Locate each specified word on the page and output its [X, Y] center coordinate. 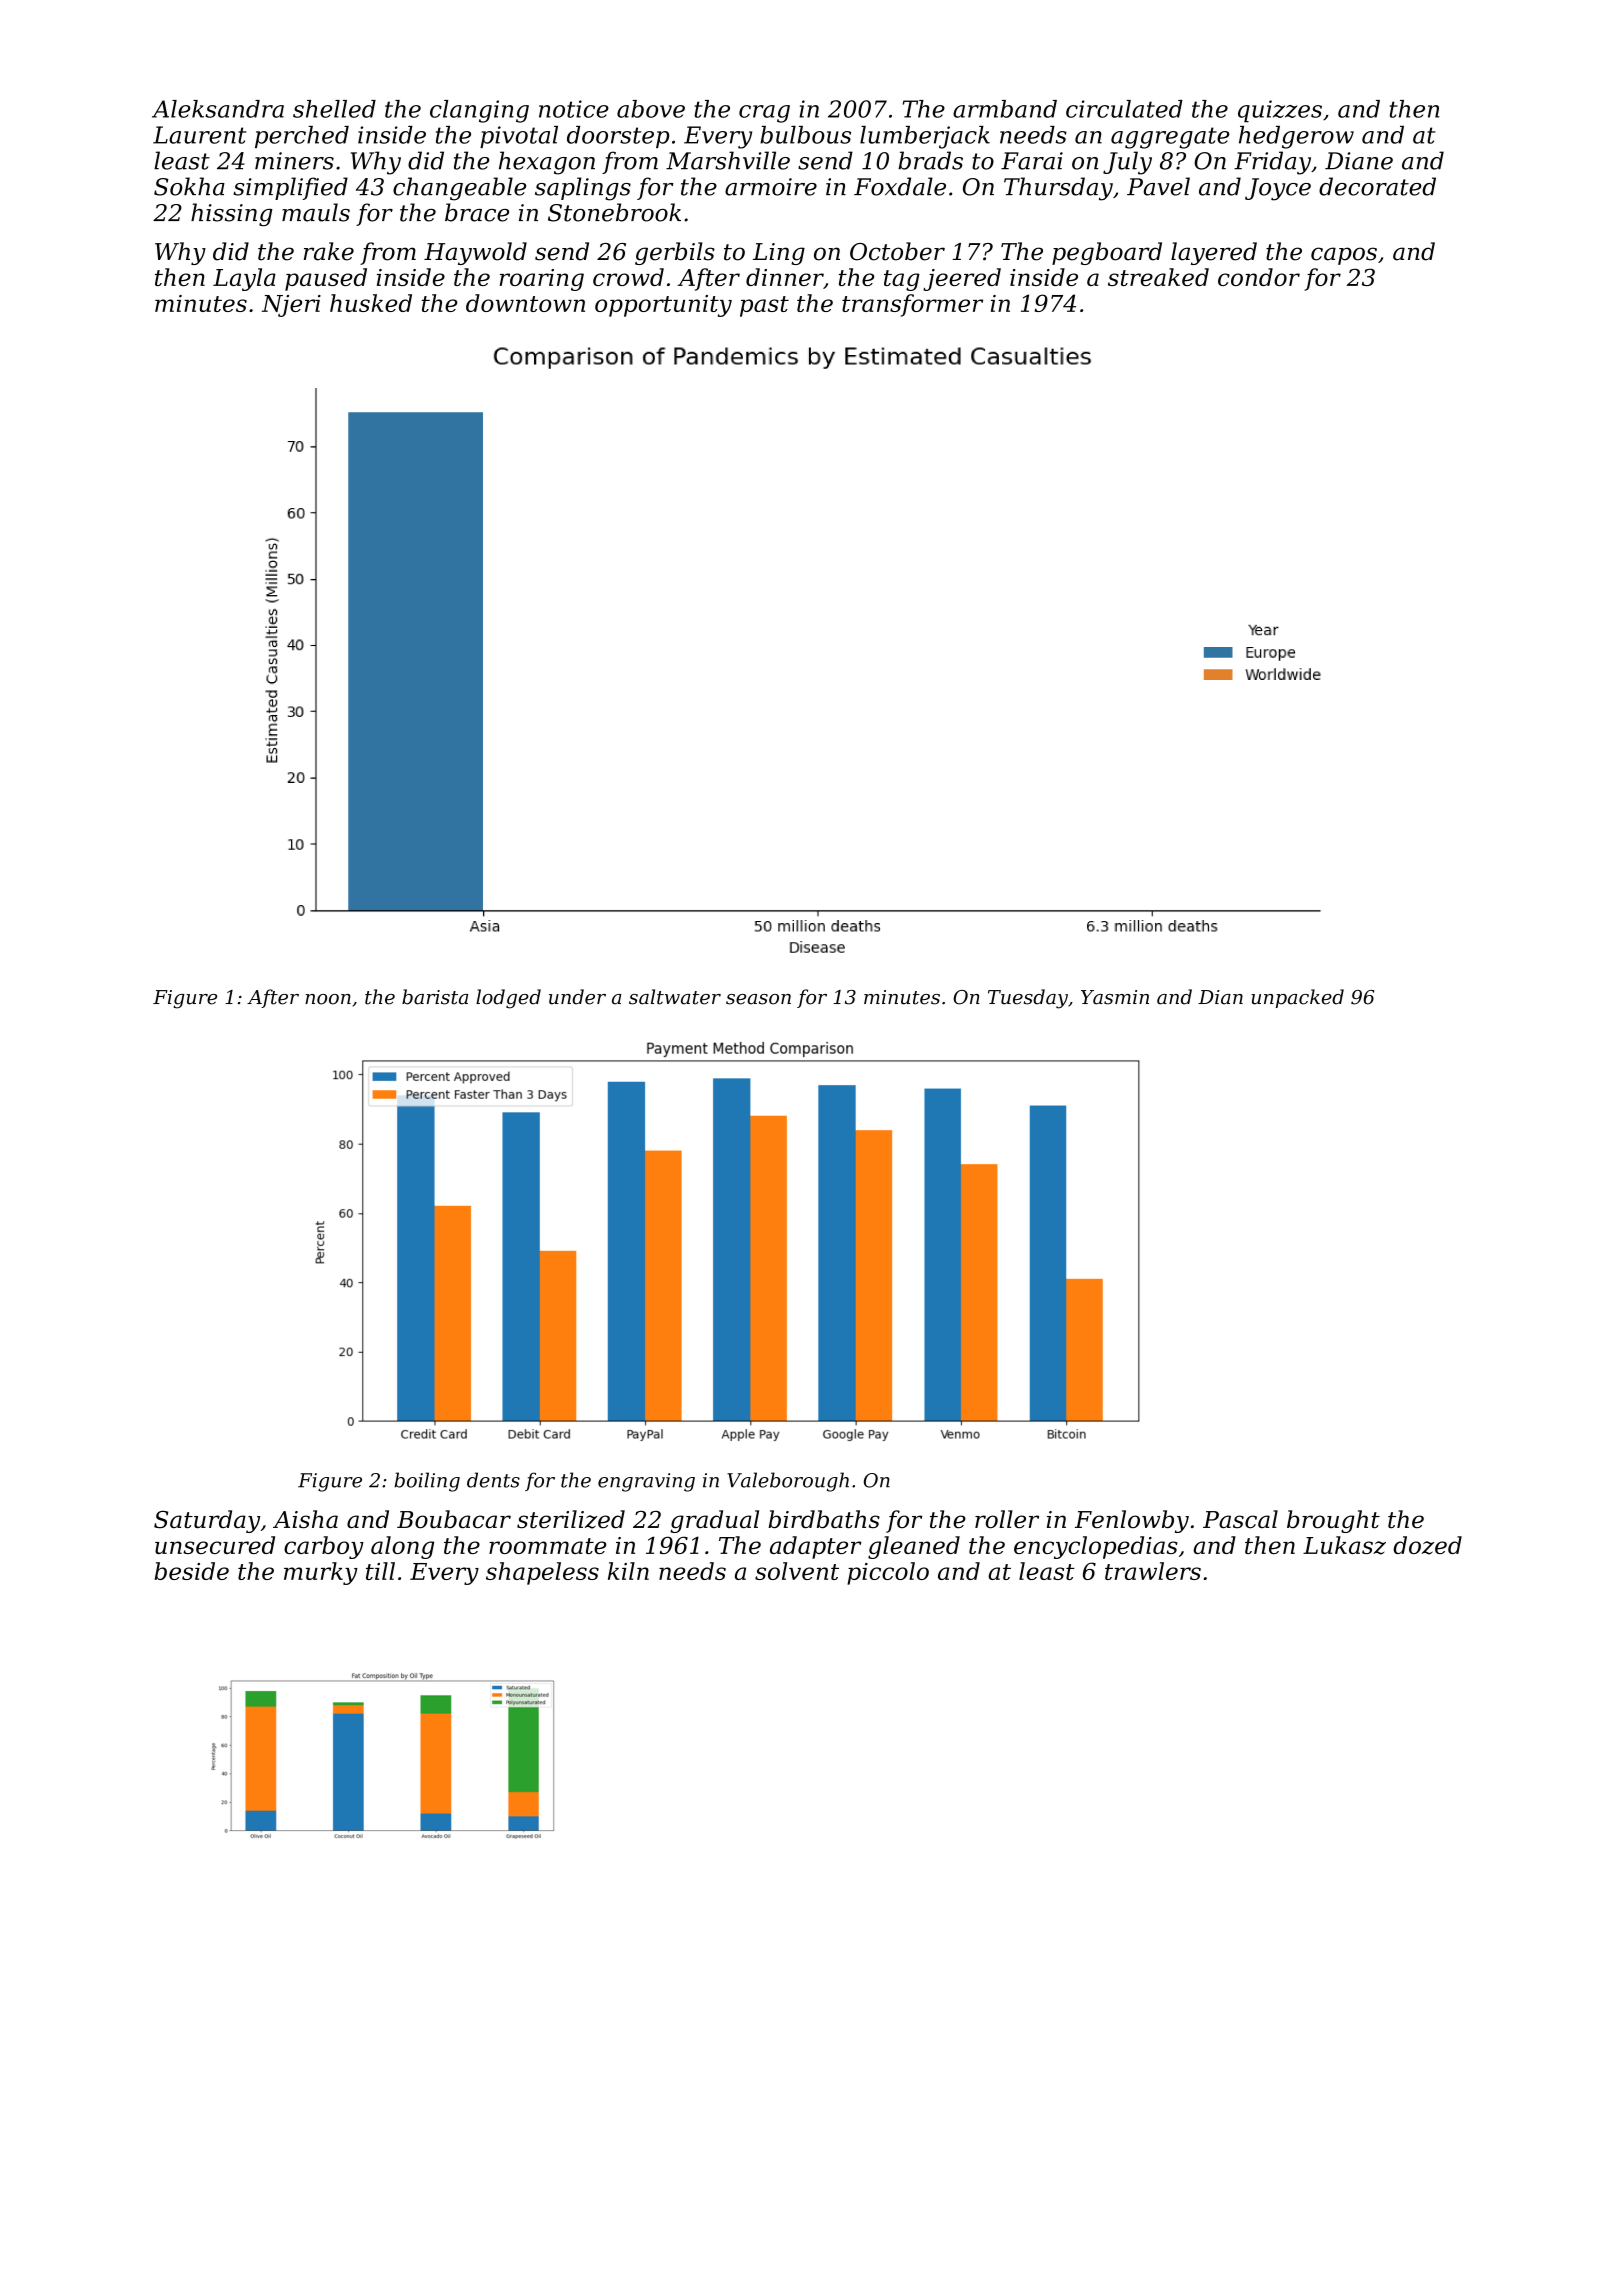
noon [328, 999]
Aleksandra [218, 109]
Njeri [291, 306]
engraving [646, 1482]
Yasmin [1115, 997]
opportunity [663, 306]
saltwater [675, 997]
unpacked [1297, 998]
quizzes [1280, 111]
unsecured [215, 1545]
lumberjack [925, 137]
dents [493, 1480]
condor [1259, 277]
